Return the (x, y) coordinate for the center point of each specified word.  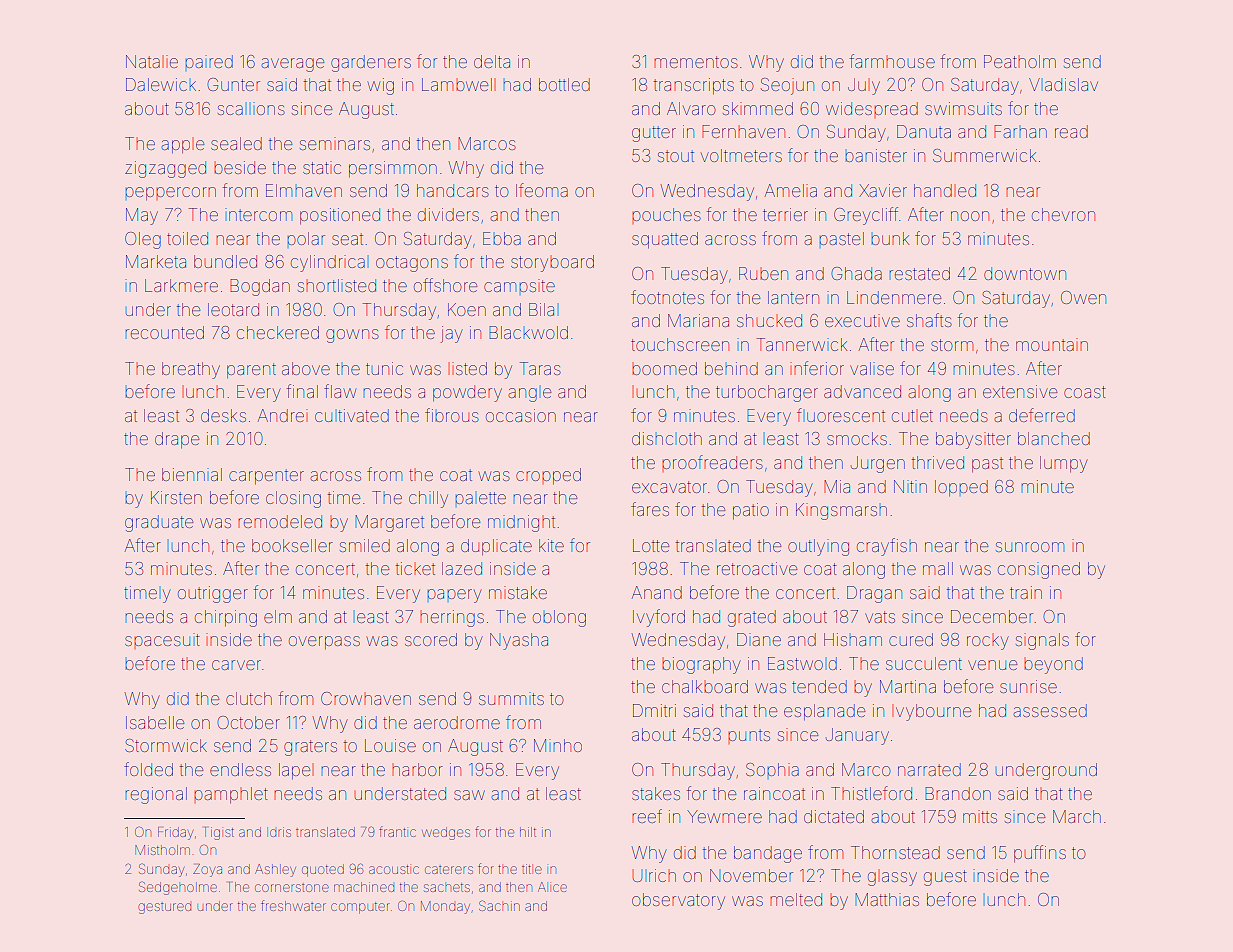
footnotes (667, 297)
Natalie (152, 61)
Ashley (275, 870)
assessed (1050, 710)
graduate (159, 523)
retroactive (757, 568)
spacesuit (162, 641)
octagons (412, 264)
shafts (929, 320)
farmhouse (892, 61)
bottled (564, 84)
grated (752, 618)
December (992, 616)
